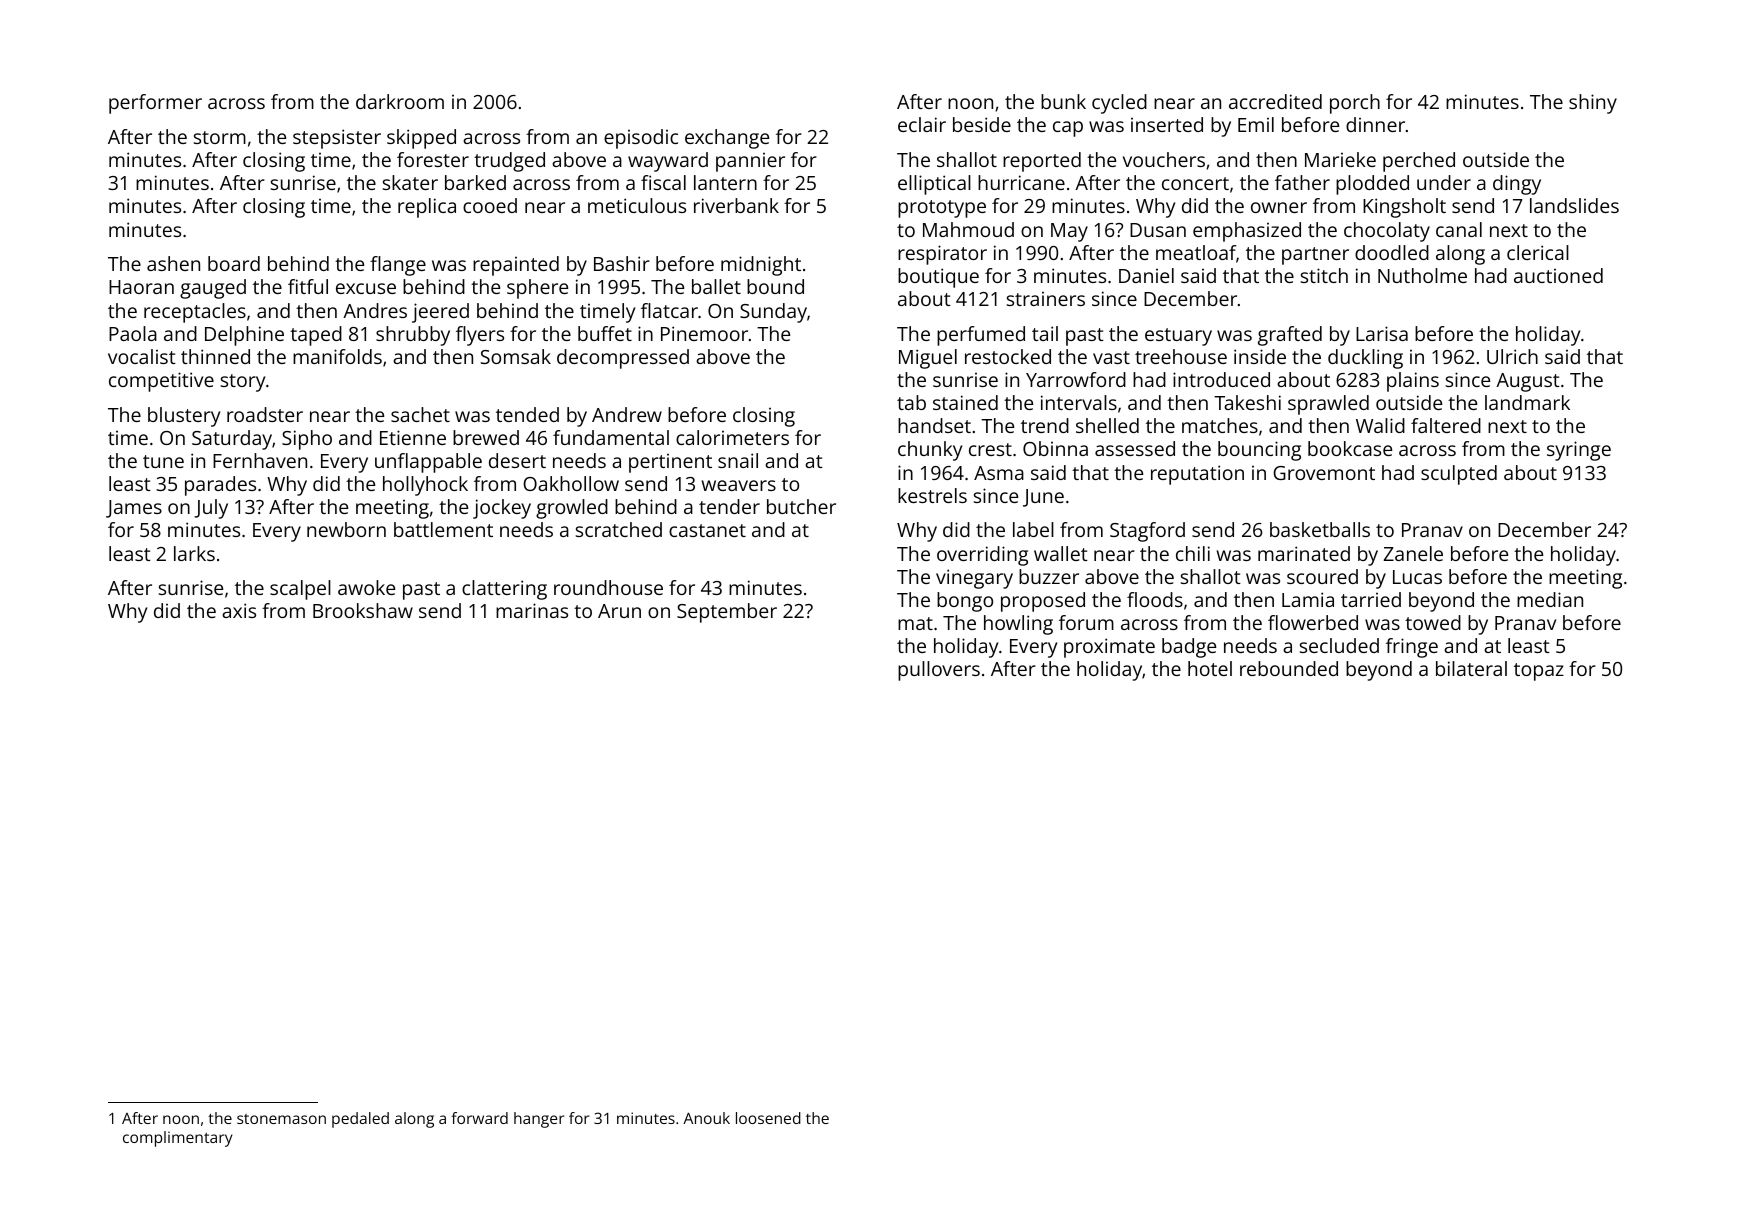 The height and width of the screenshot is (1229, 1738). What do you see at coordinates (532, 610) in the screenshot?
I see `marinas` at bounding box center [532, 610].
